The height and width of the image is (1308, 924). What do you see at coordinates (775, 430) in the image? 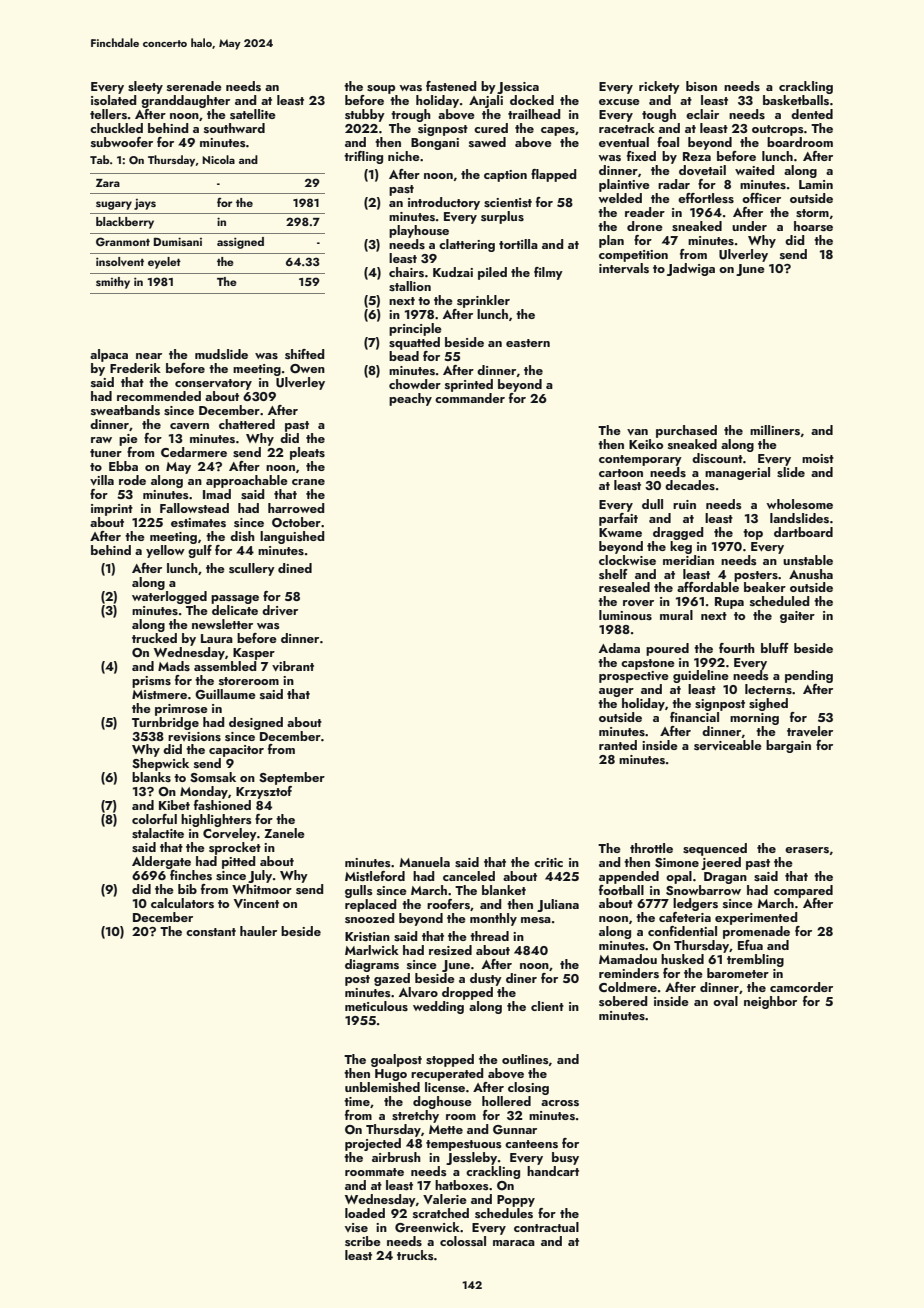
I see `milliners` at bounding box center [775, 430].
